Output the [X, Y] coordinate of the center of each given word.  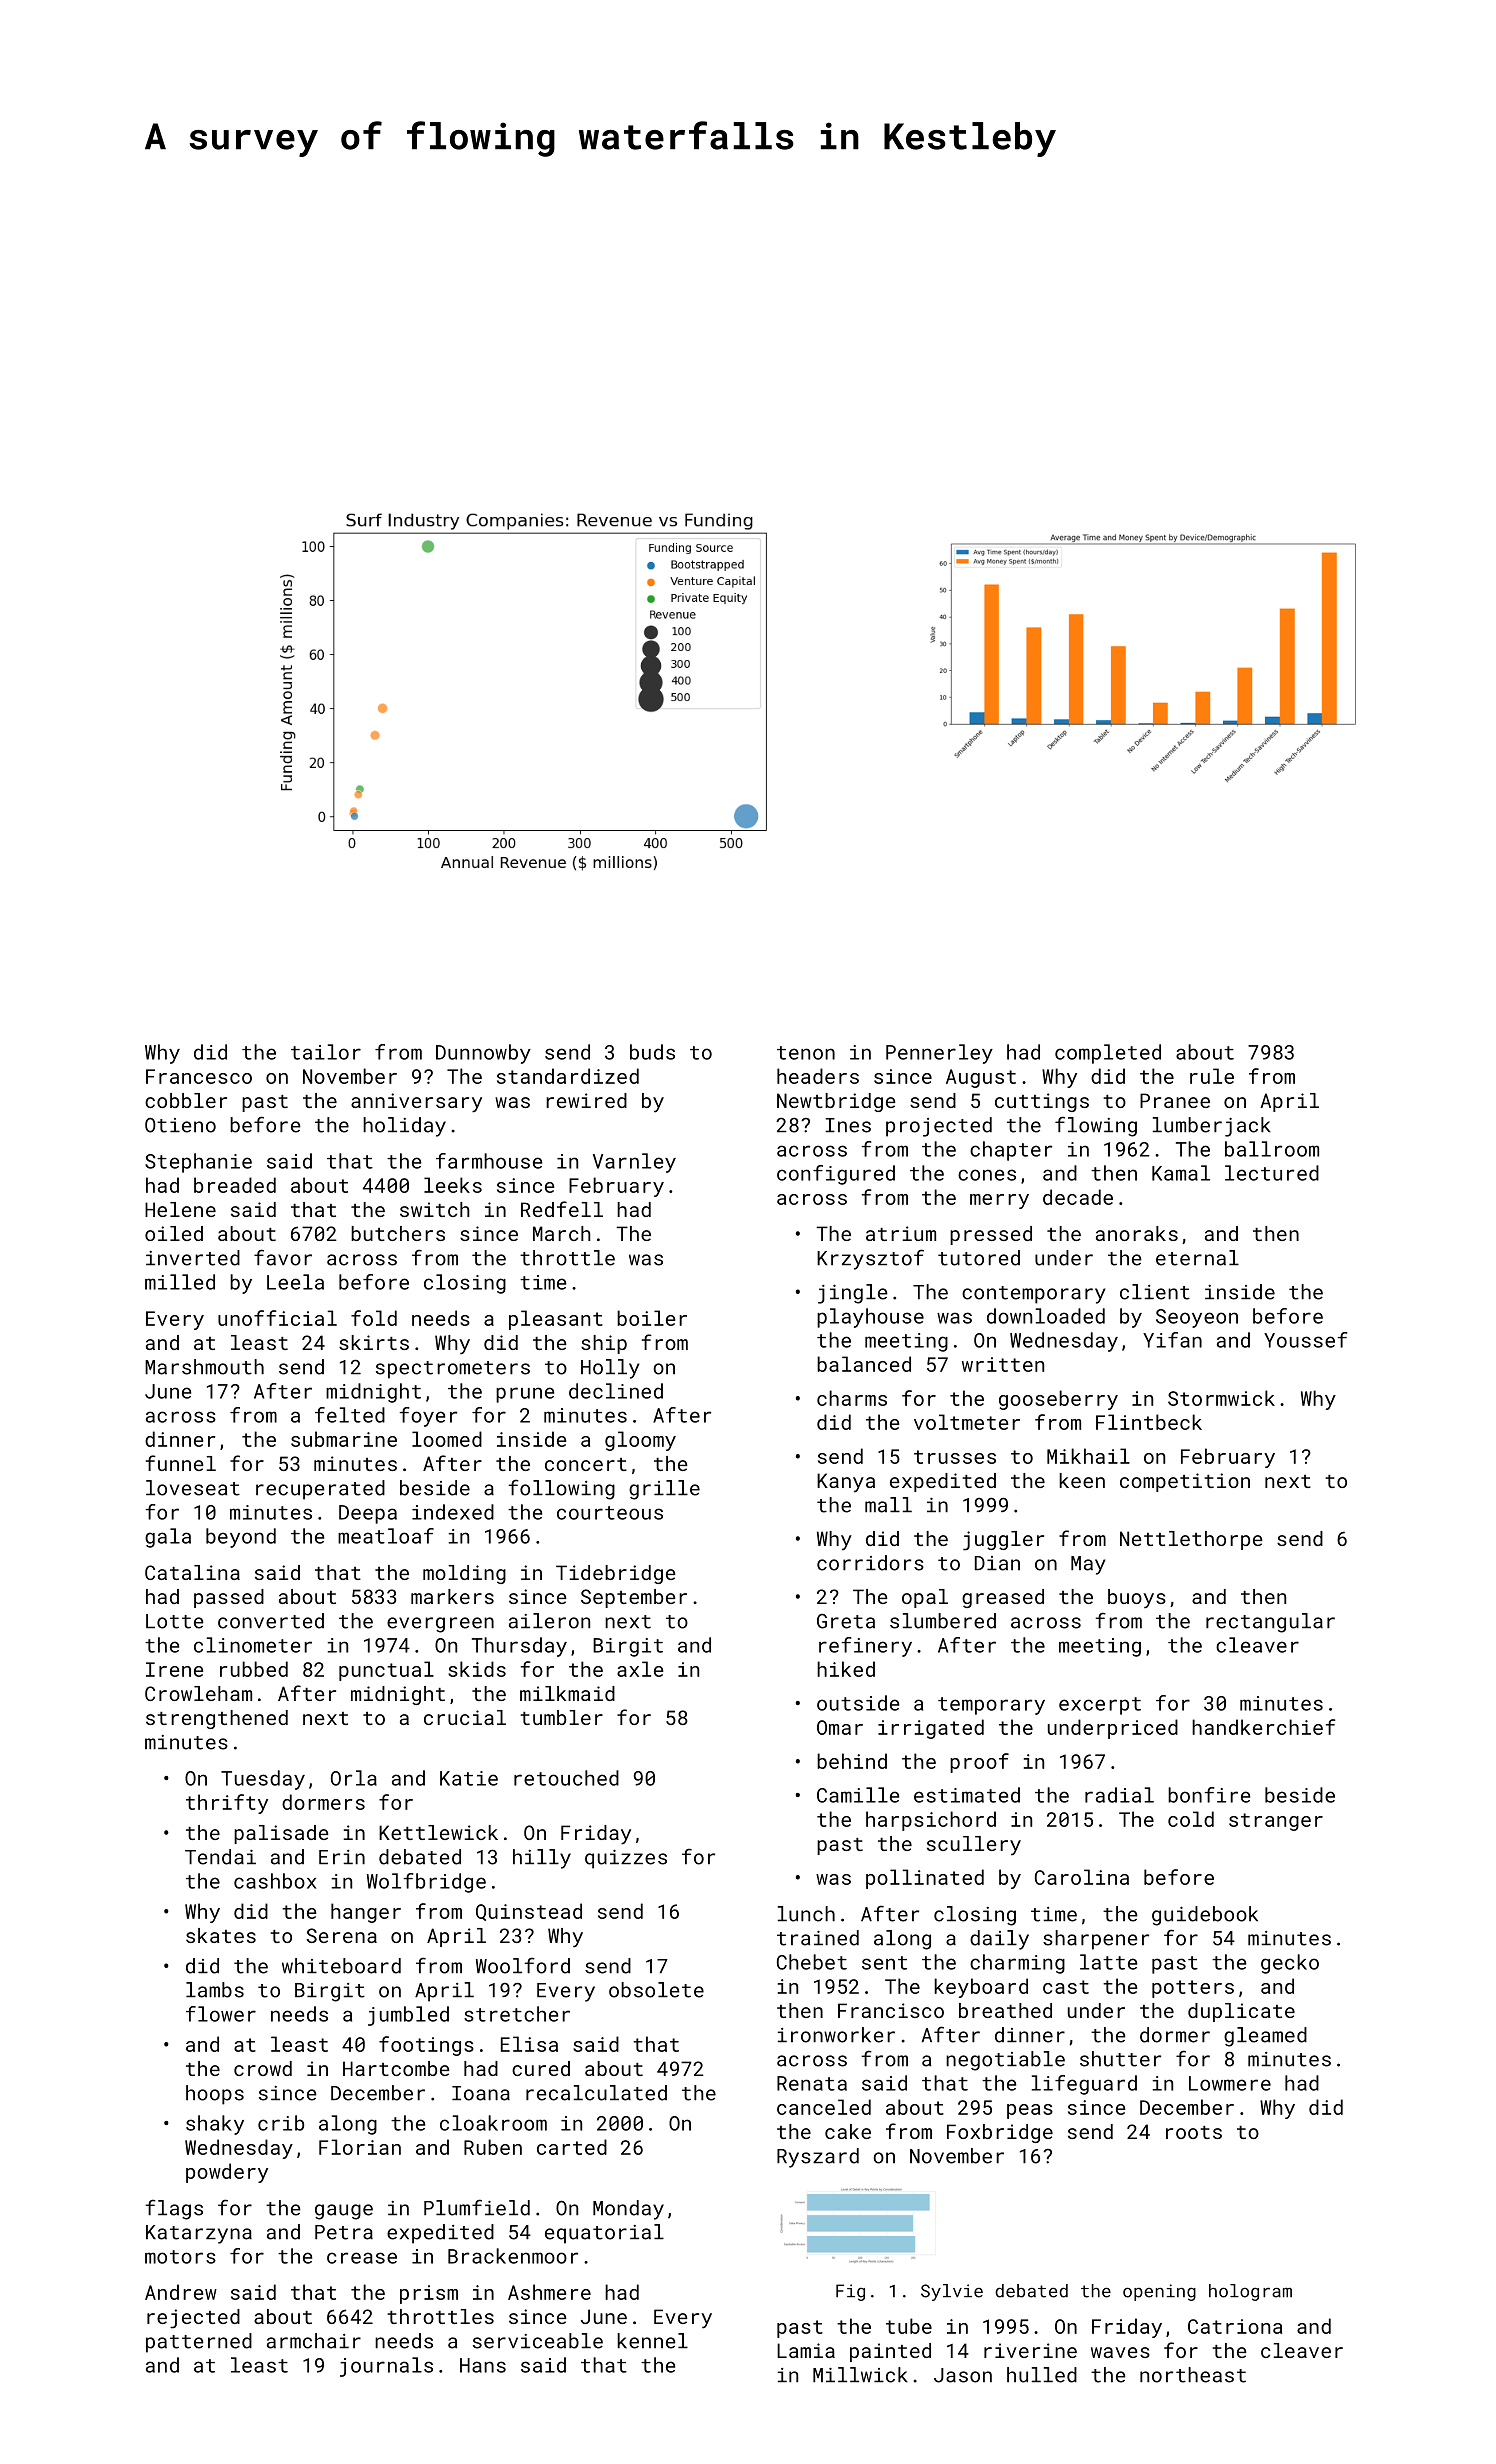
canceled [824, 2107]
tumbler [561, 1717]
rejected [193, 2319]
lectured [1272, 1173]
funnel [181, 1463]
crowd [263, 2068]
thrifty [227, 1804]
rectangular [1270, 1623]
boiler [652, 1318]
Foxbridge [1000, 2133]
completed [1108, 1054]
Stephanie [198, 1163]
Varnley [634, 1163]
